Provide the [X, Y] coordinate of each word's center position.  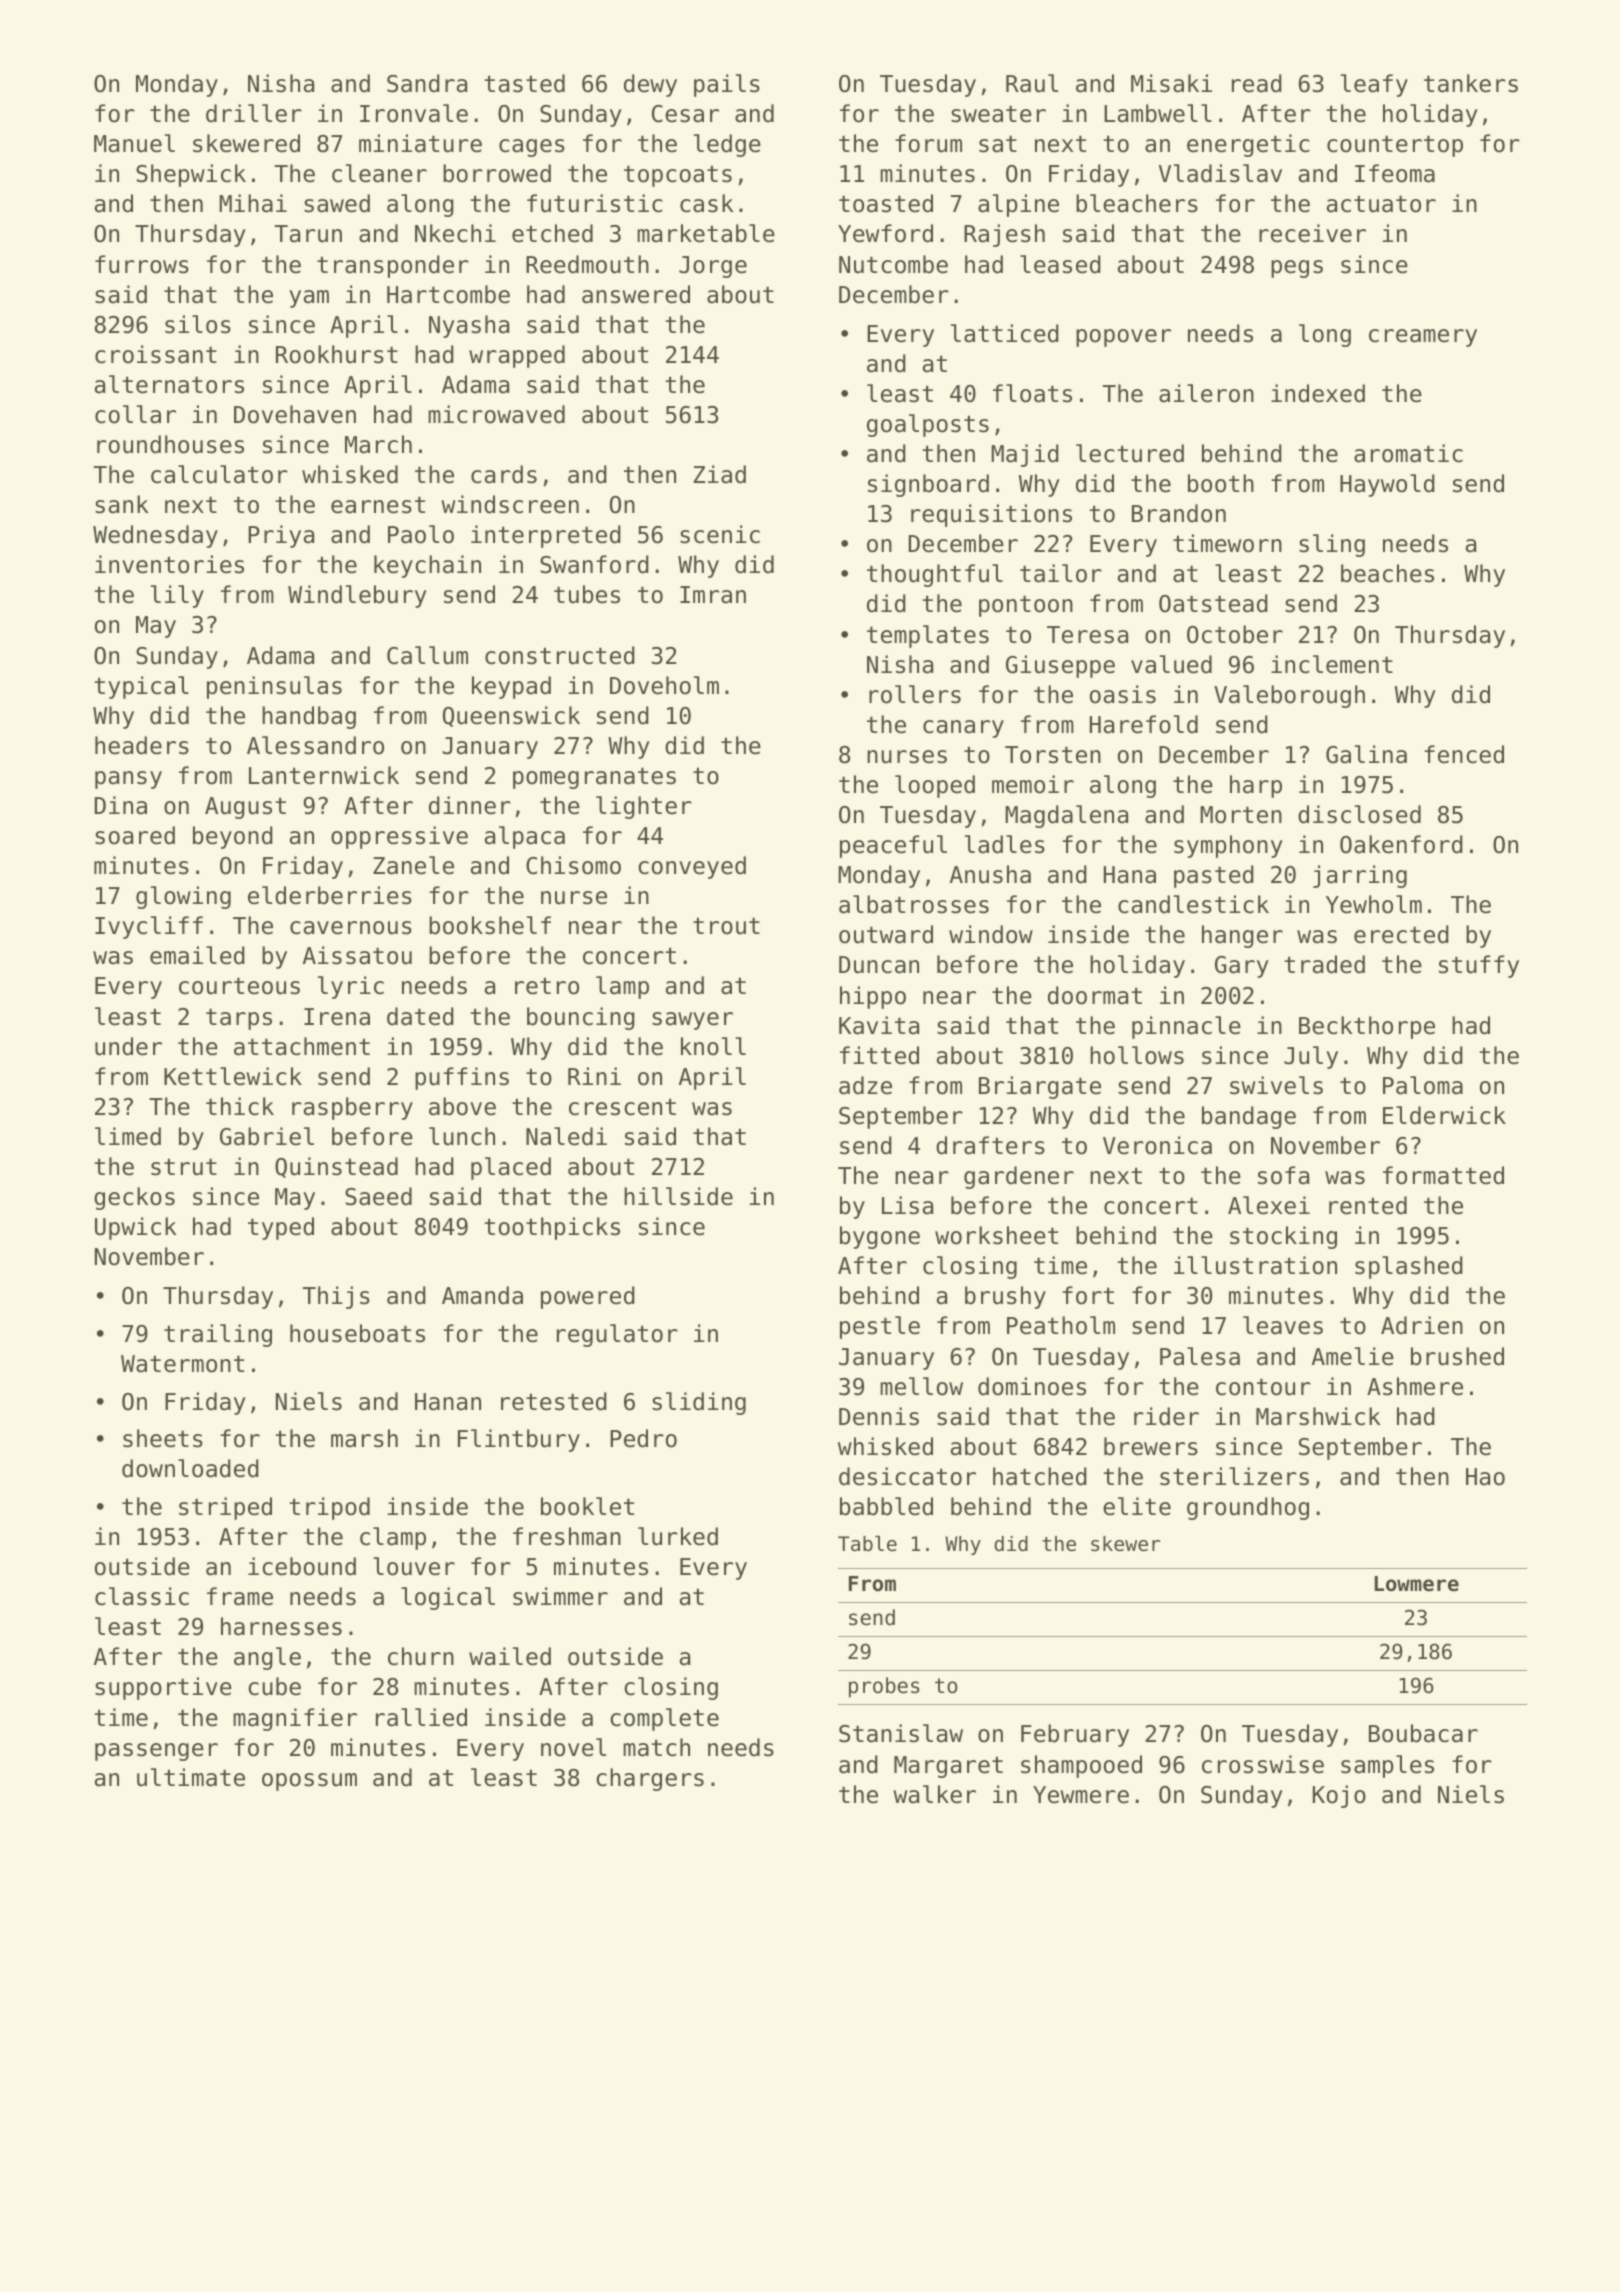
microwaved [496, 414]
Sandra [427, 83]
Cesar [685, 114]
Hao [1485, 1477]
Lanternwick [324, 775]
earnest [378, 505]
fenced [1464, 754]
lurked [678, 1536]
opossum [309, 1782]
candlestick [1193, 904]
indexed [1318, 393]
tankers [1471, 83]
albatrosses [914, 904]
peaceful [893, 846]
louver [414, 1566]
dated [420, 1016]
